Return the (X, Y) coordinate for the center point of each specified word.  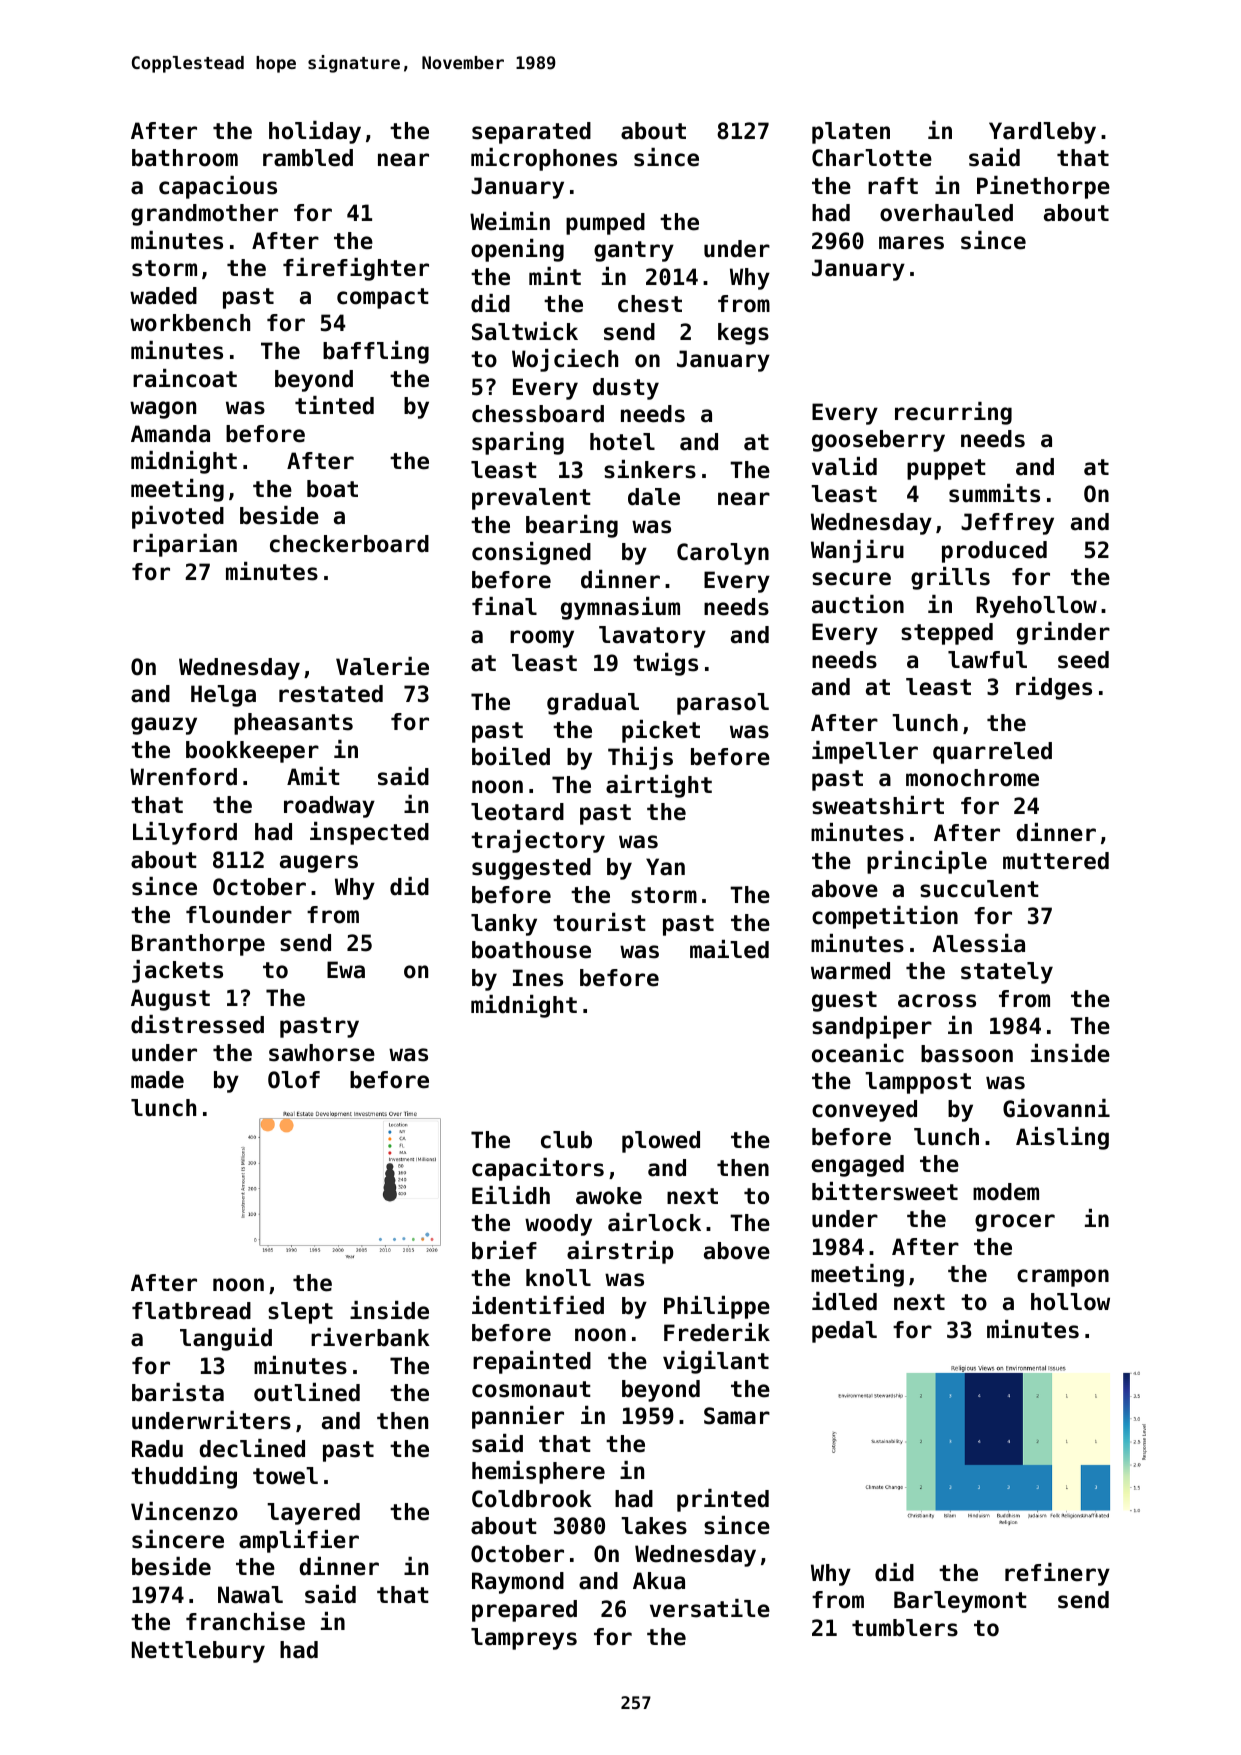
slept (300, 1313)
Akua (659, 1581)
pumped (605, 224)
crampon (1063, 1278)
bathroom (185, 158)
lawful (987, 660)
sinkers (650, 469)
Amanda (170, 434)
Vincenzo (184, 1511)
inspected (369, 833)
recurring (953, 413)
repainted (532, 1362)
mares (911, 243)
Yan (665, 867)
